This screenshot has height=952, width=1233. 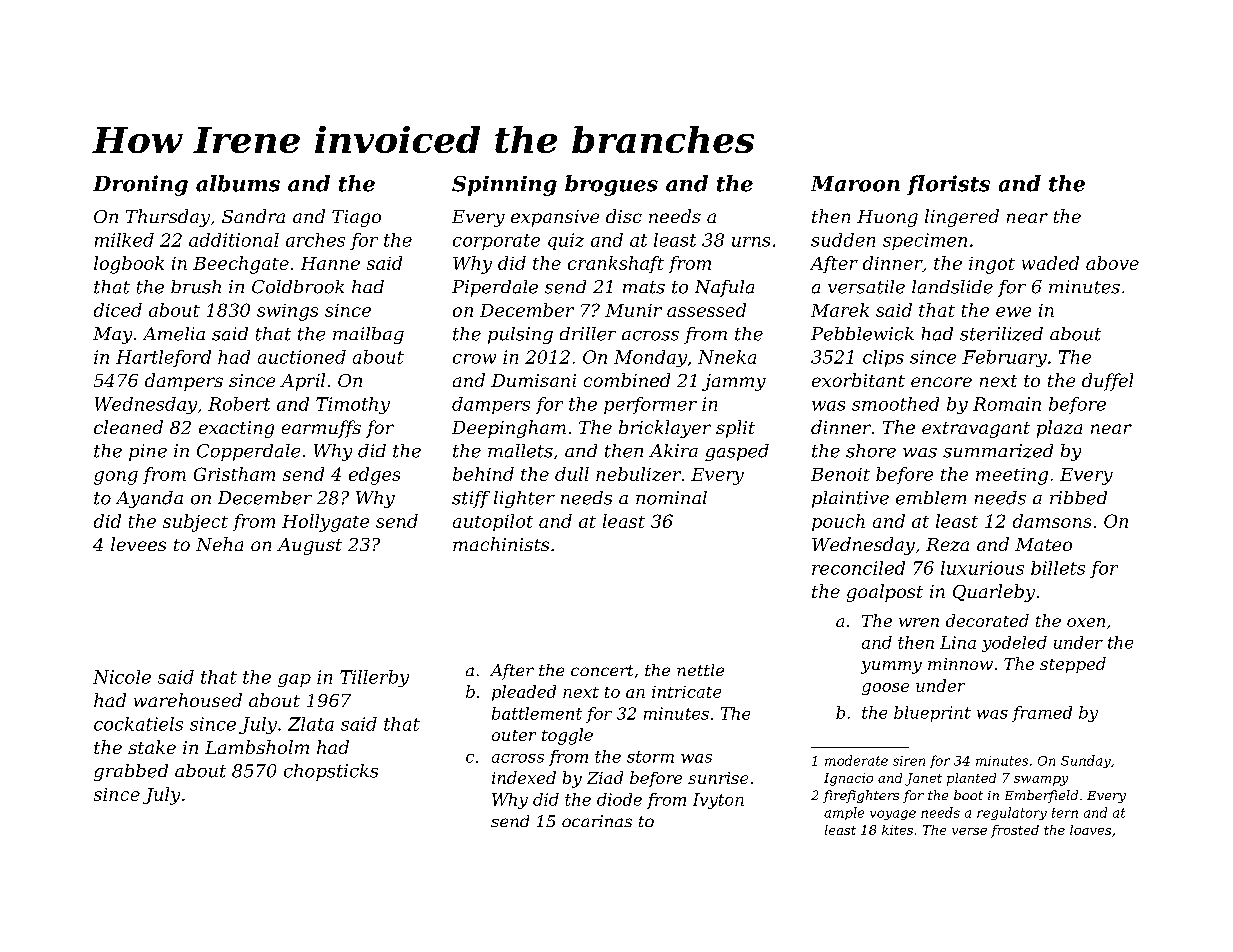 What do you see at coordinates (116, 478) in the screenshot?
I see `gong` at bounding box center [116, 478].
